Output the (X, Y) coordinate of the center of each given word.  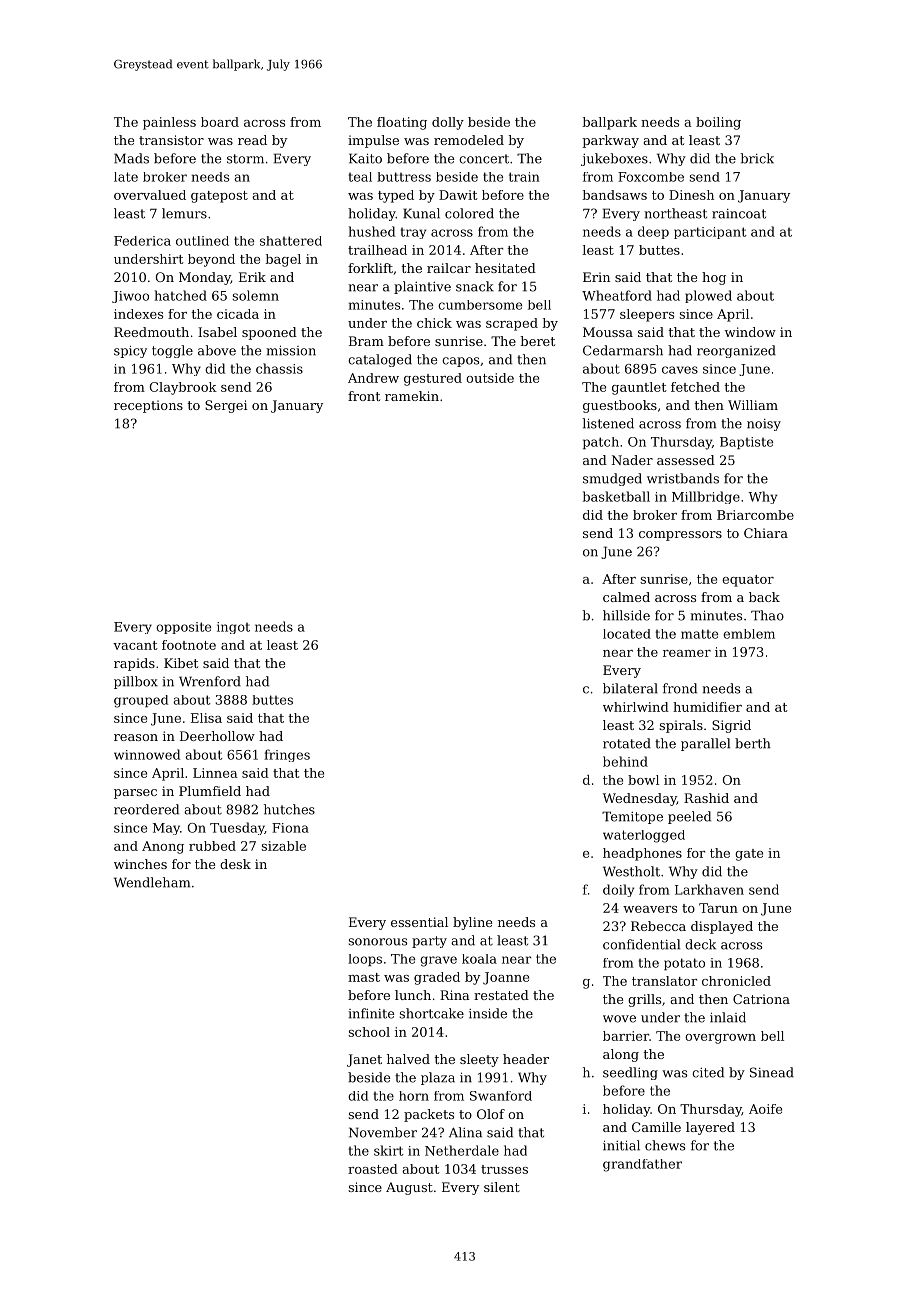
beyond (211, 260)
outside (490, 378)
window (750, 332)
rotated (627, 743)
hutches (289, 809)
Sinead (772, 1072)
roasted (373, 1169)
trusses (504, 1169)
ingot (233, 628)
